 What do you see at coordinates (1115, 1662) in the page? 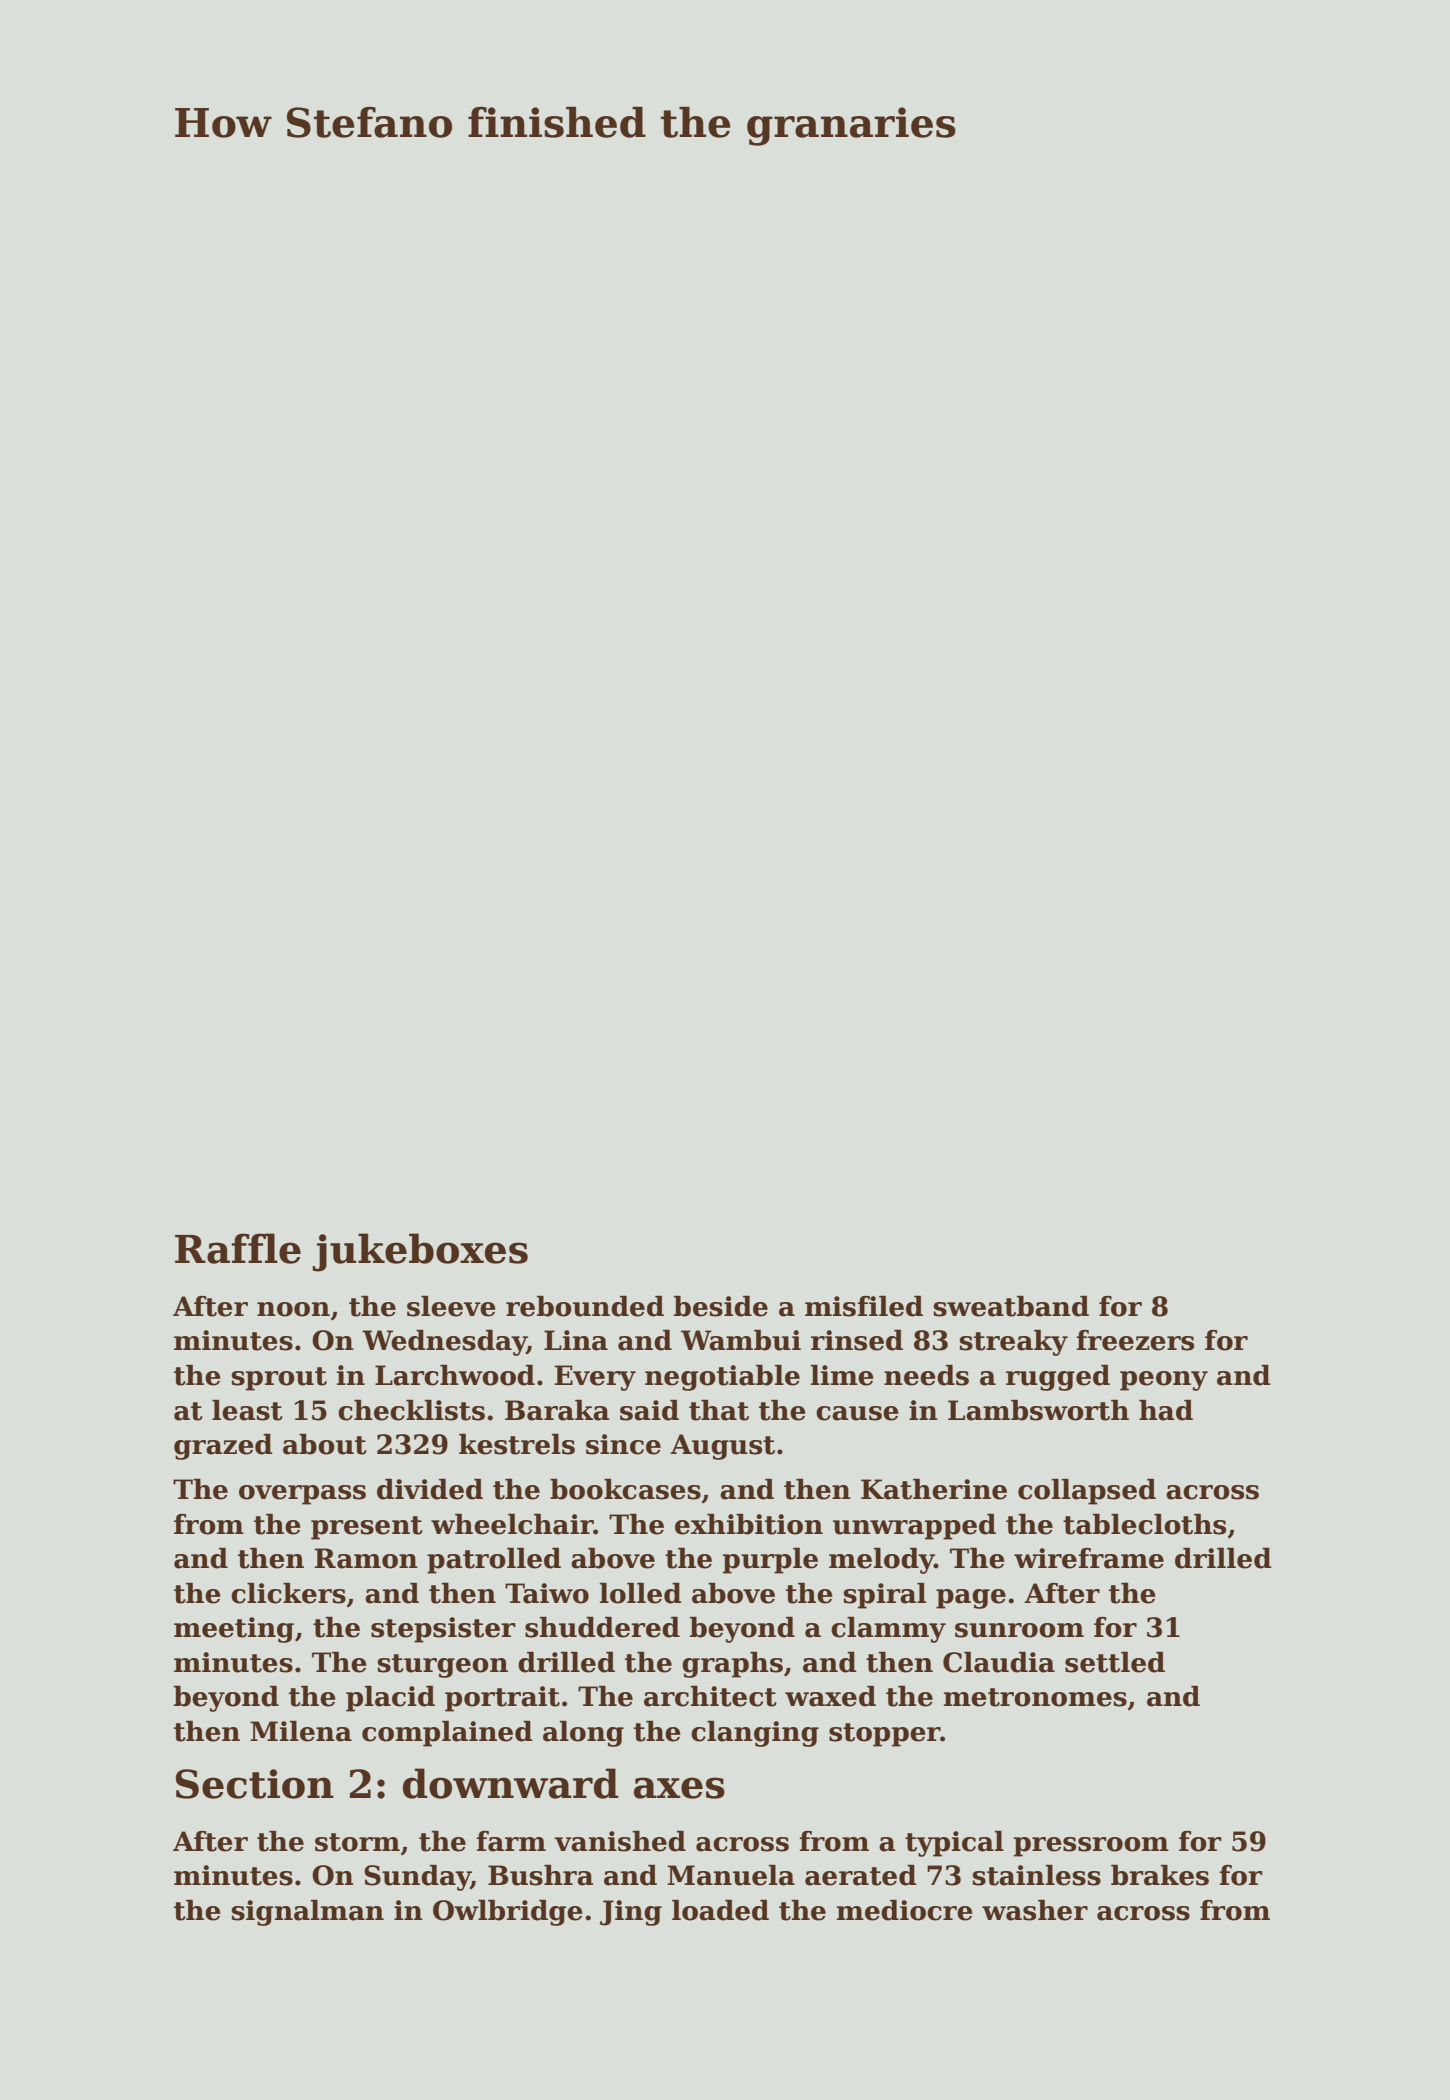
I see `settled` at bounding box center [1115, 1662].
